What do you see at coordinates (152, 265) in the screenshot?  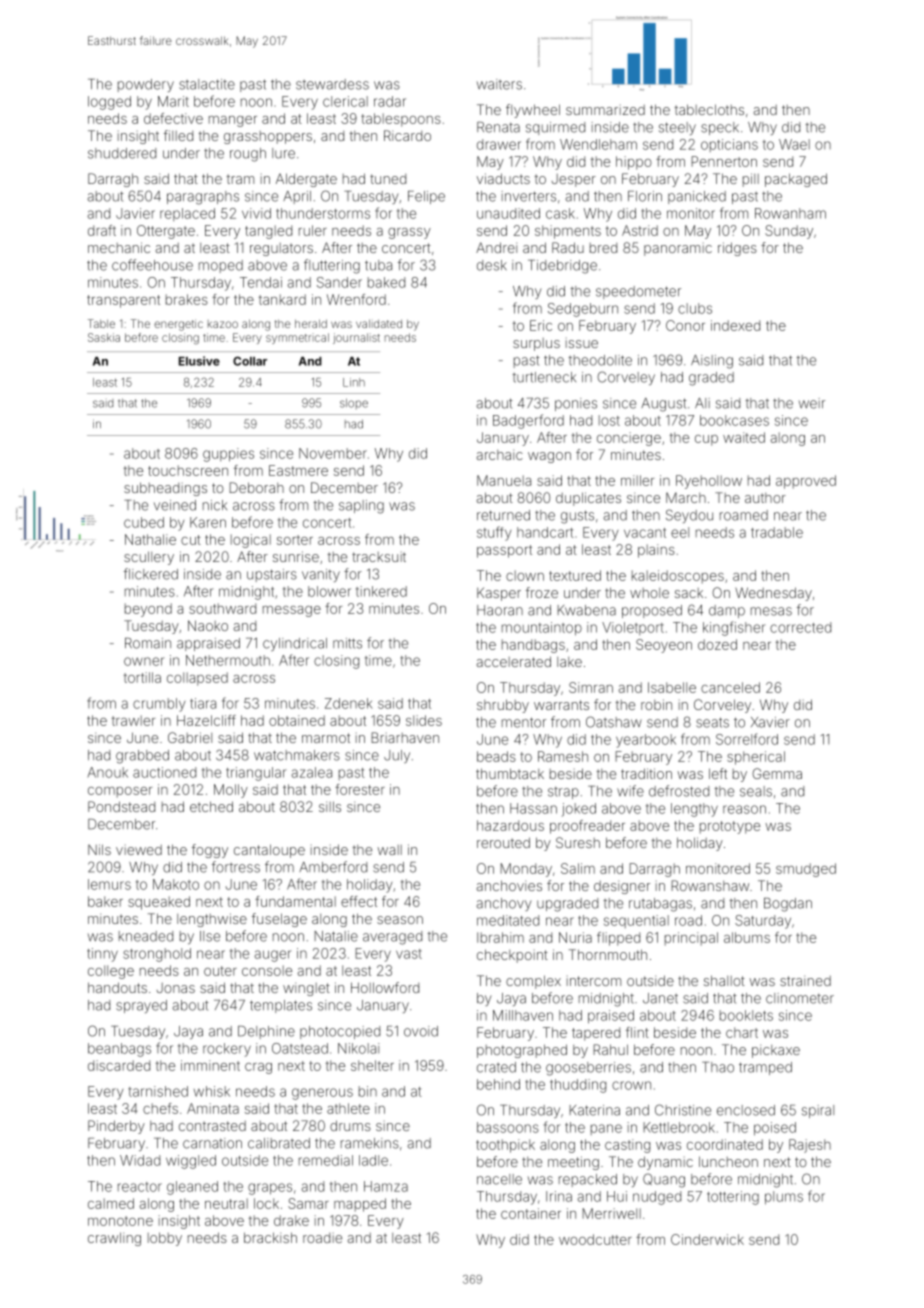 I see `coffeehouse` at bounding box center [152, 265].
